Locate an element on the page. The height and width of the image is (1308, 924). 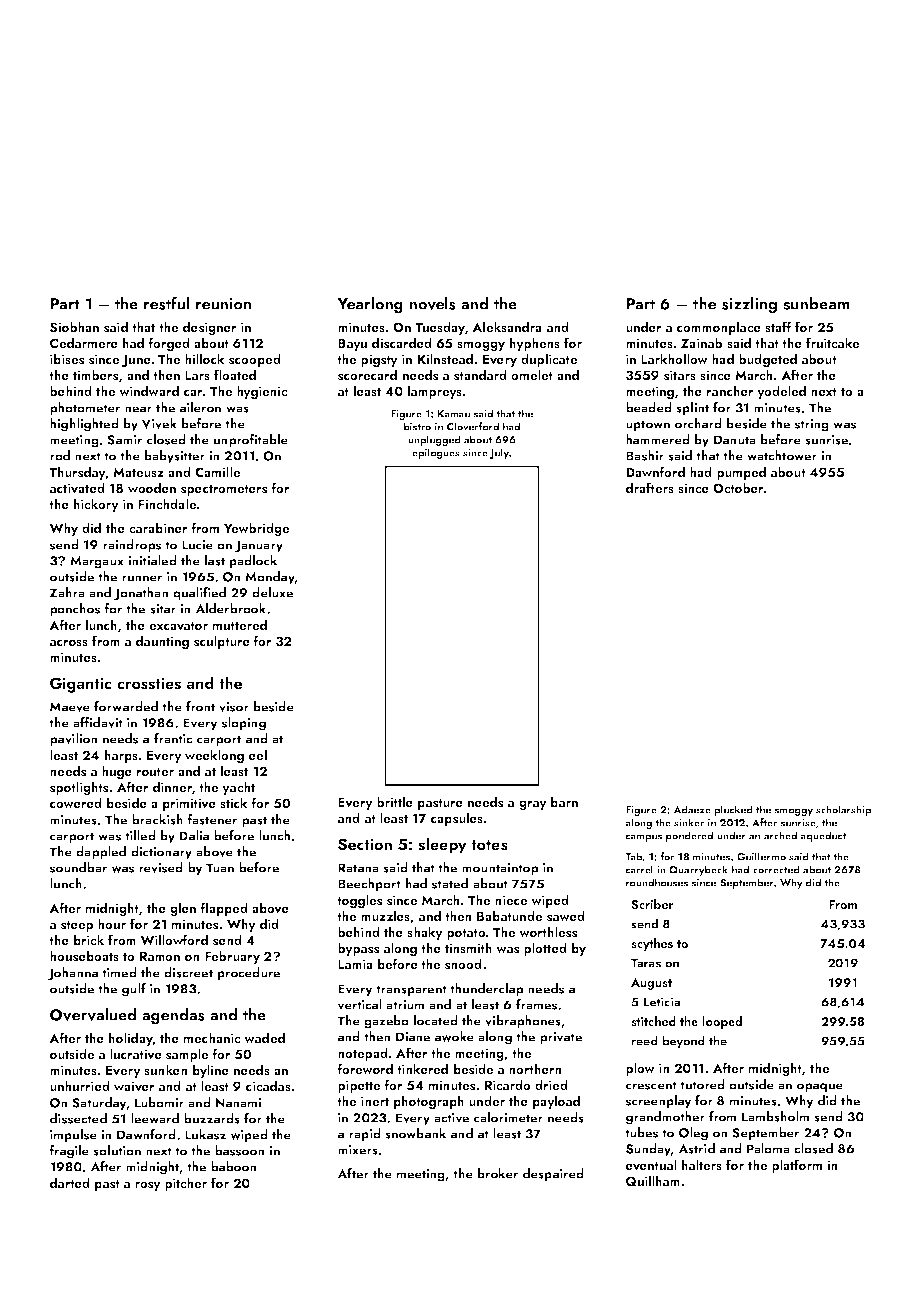
spotlights is located at coordinates (79, 788).
